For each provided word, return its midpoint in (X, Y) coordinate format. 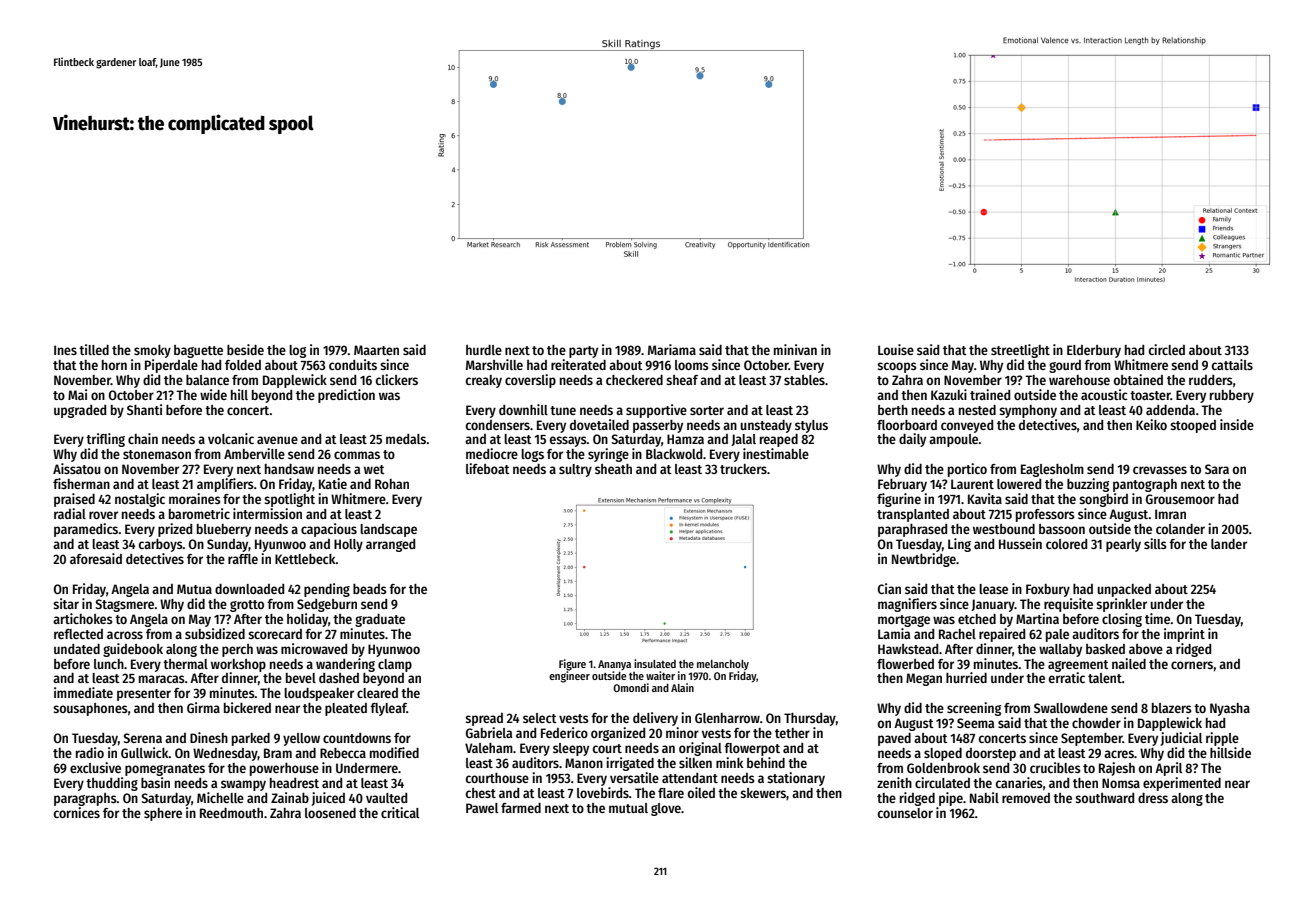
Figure (572, 665)
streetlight (1020, 351)
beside (245, 349)
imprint (1184, 635)
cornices (77, 812)
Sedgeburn (327, 605)
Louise (896, 349)
